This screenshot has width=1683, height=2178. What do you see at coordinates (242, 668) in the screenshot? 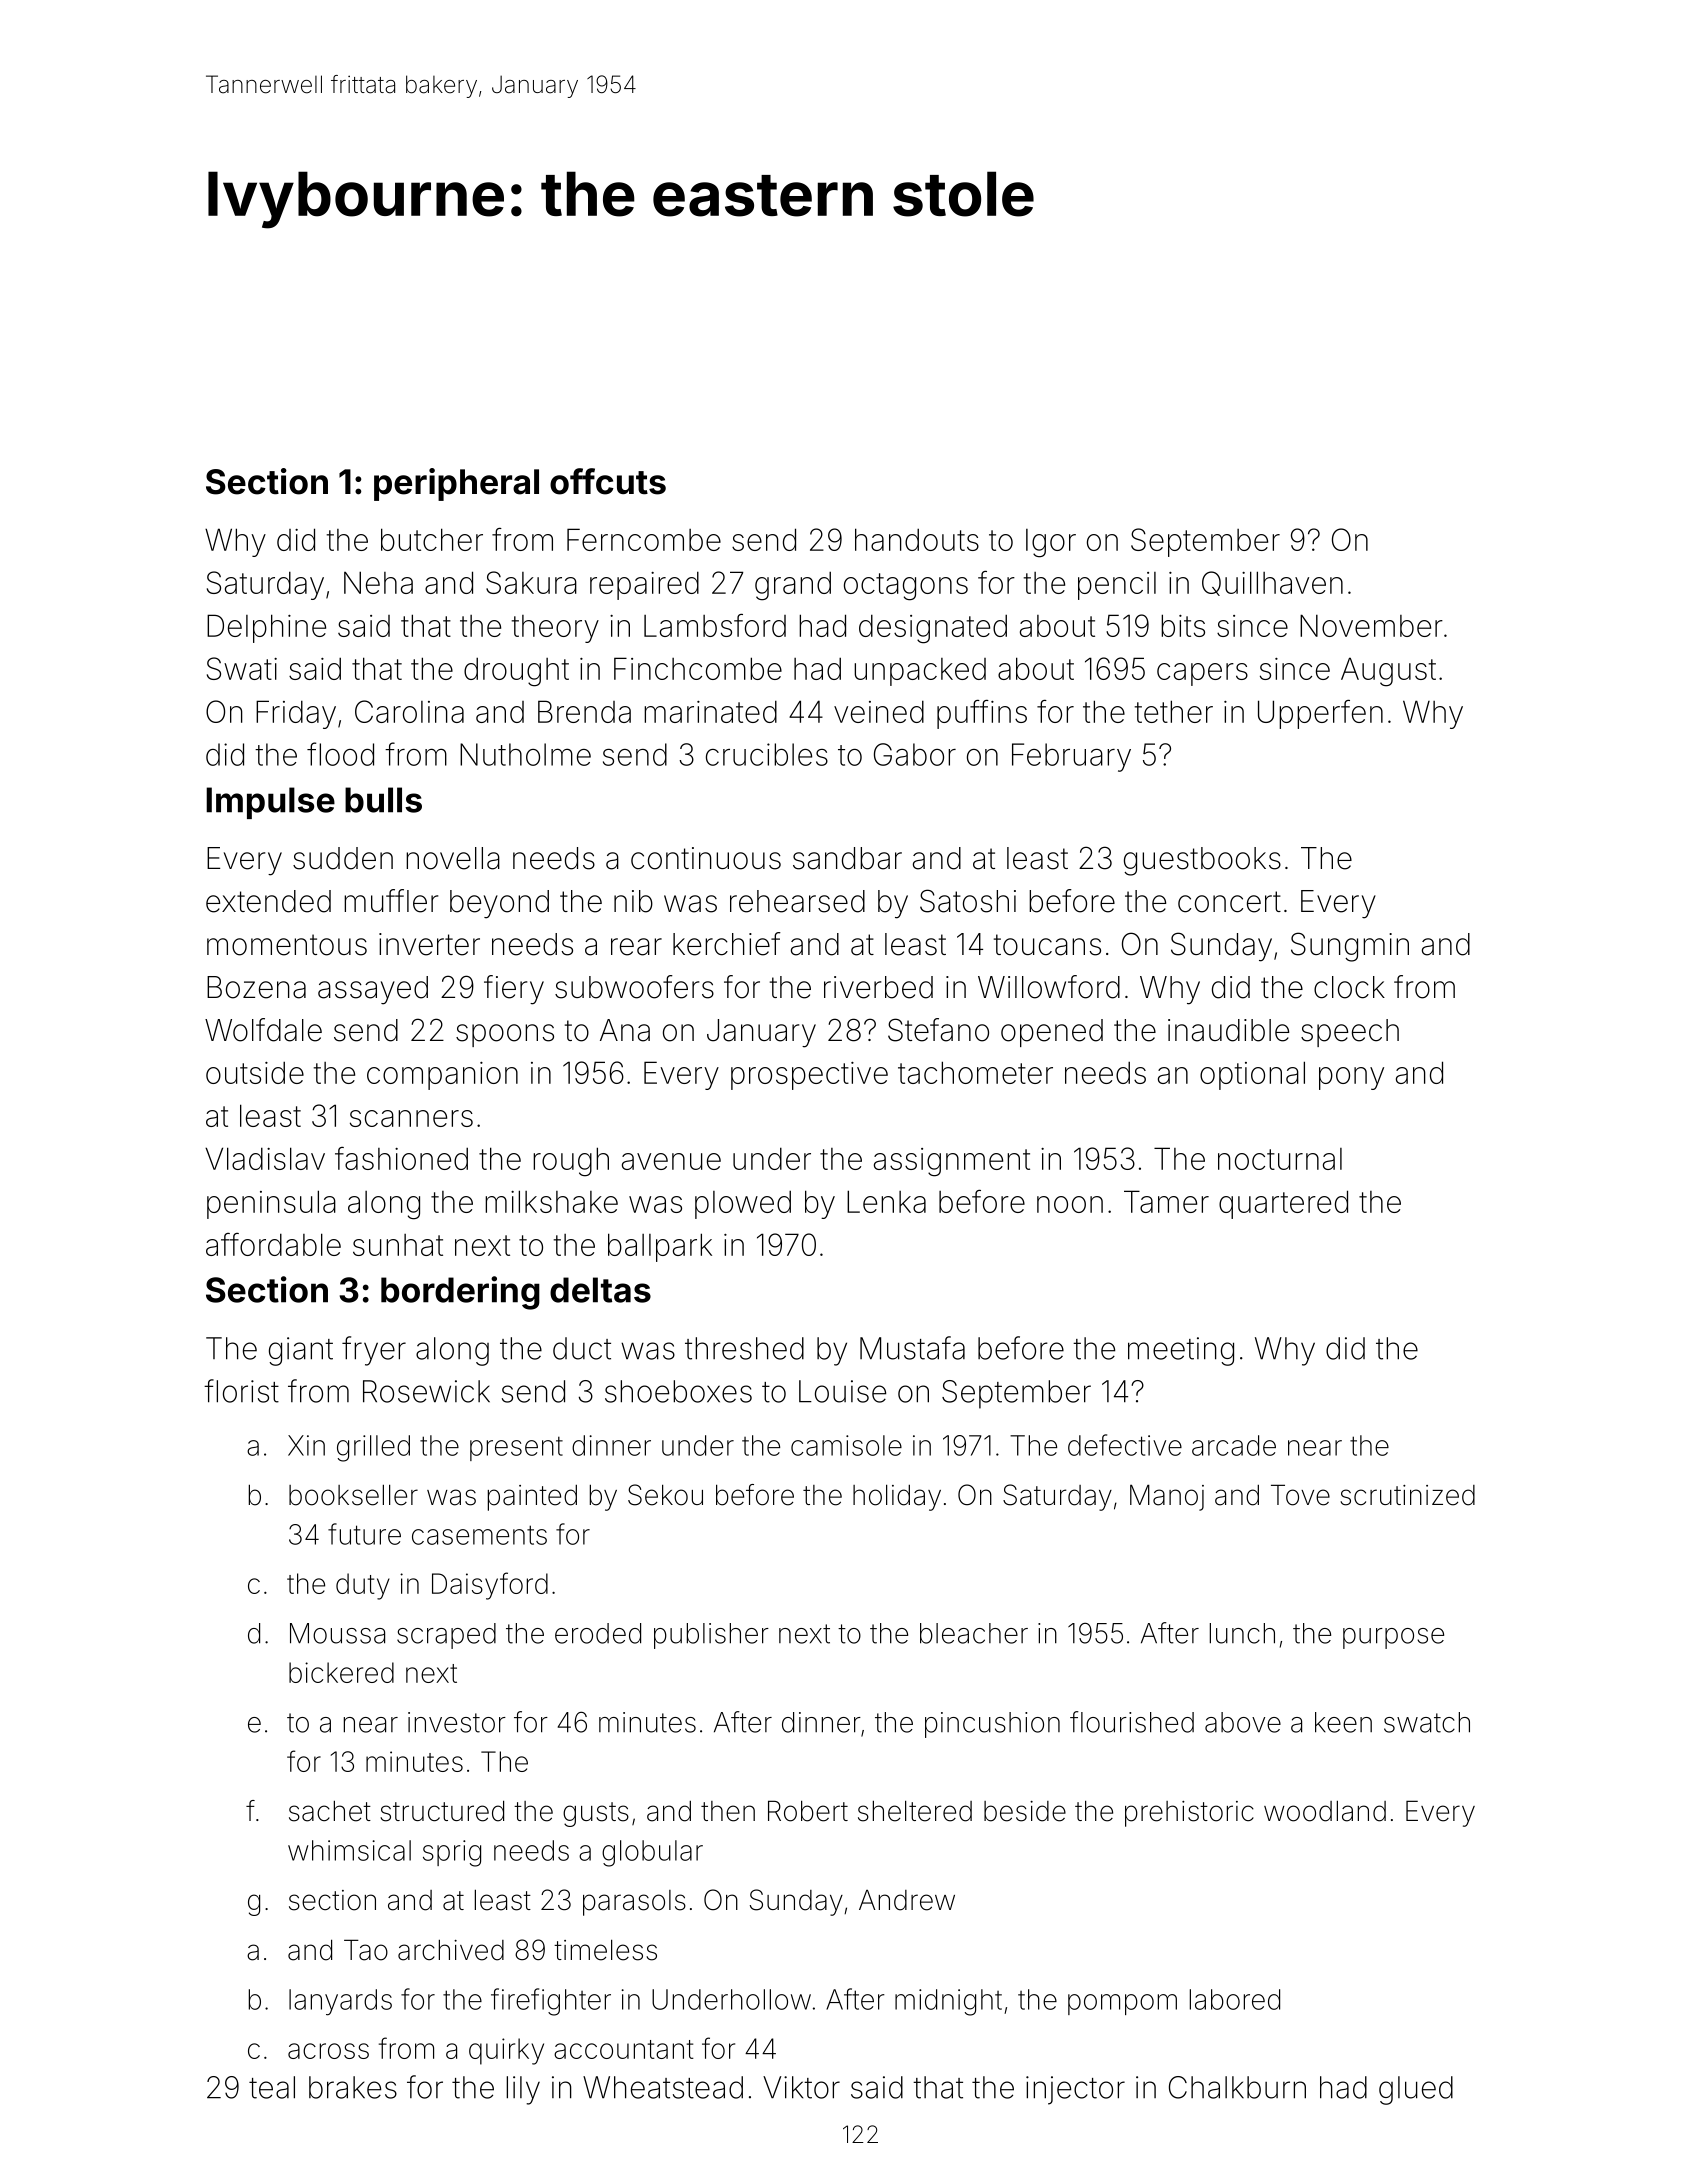
I see `Swati` at bounding box center [242, 668].
